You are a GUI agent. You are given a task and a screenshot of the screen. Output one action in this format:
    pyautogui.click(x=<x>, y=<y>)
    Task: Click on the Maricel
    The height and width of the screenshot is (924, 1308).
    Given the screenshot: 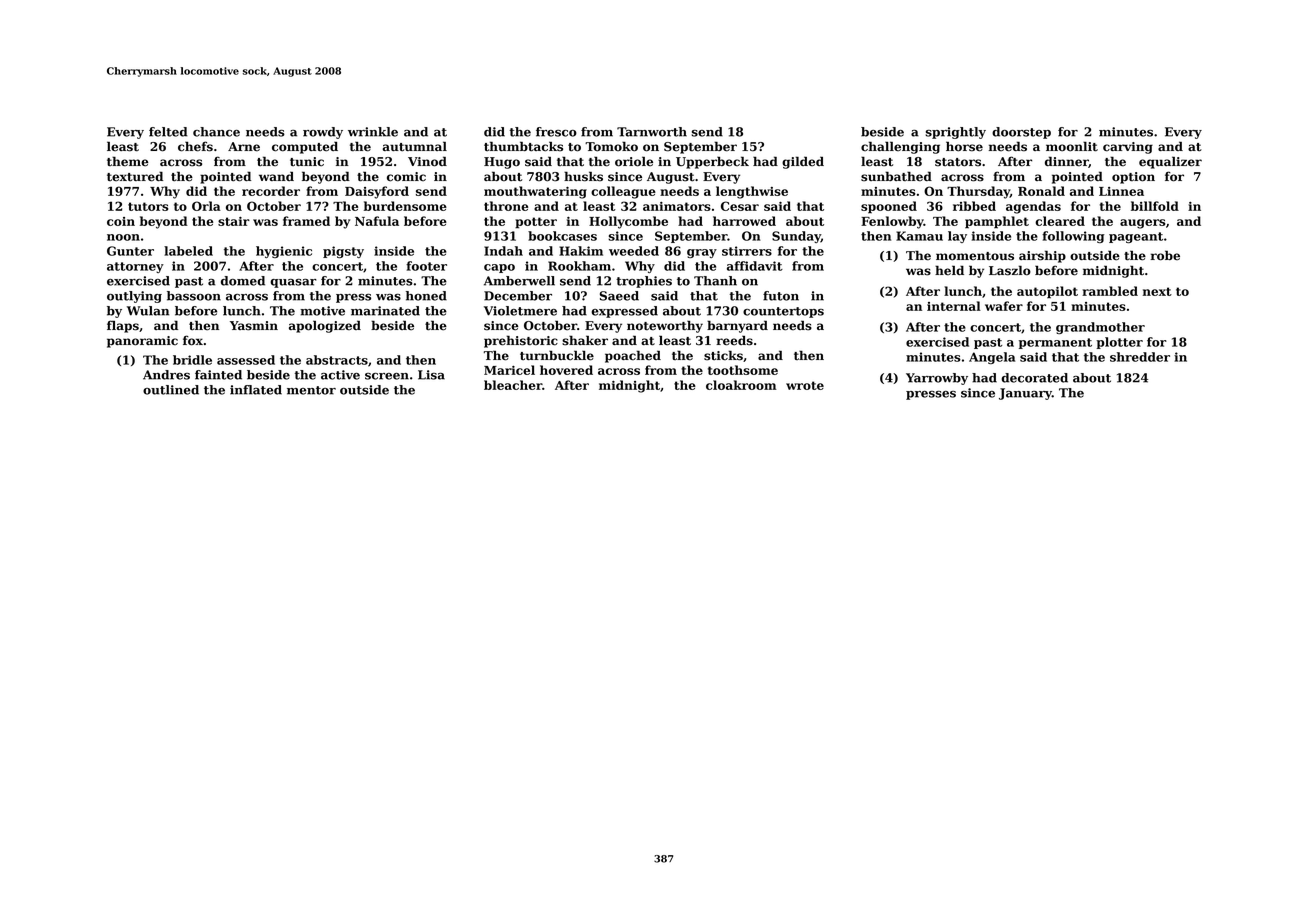 What is the action you would take?
    pyautogui.click(x=509, y=370)
